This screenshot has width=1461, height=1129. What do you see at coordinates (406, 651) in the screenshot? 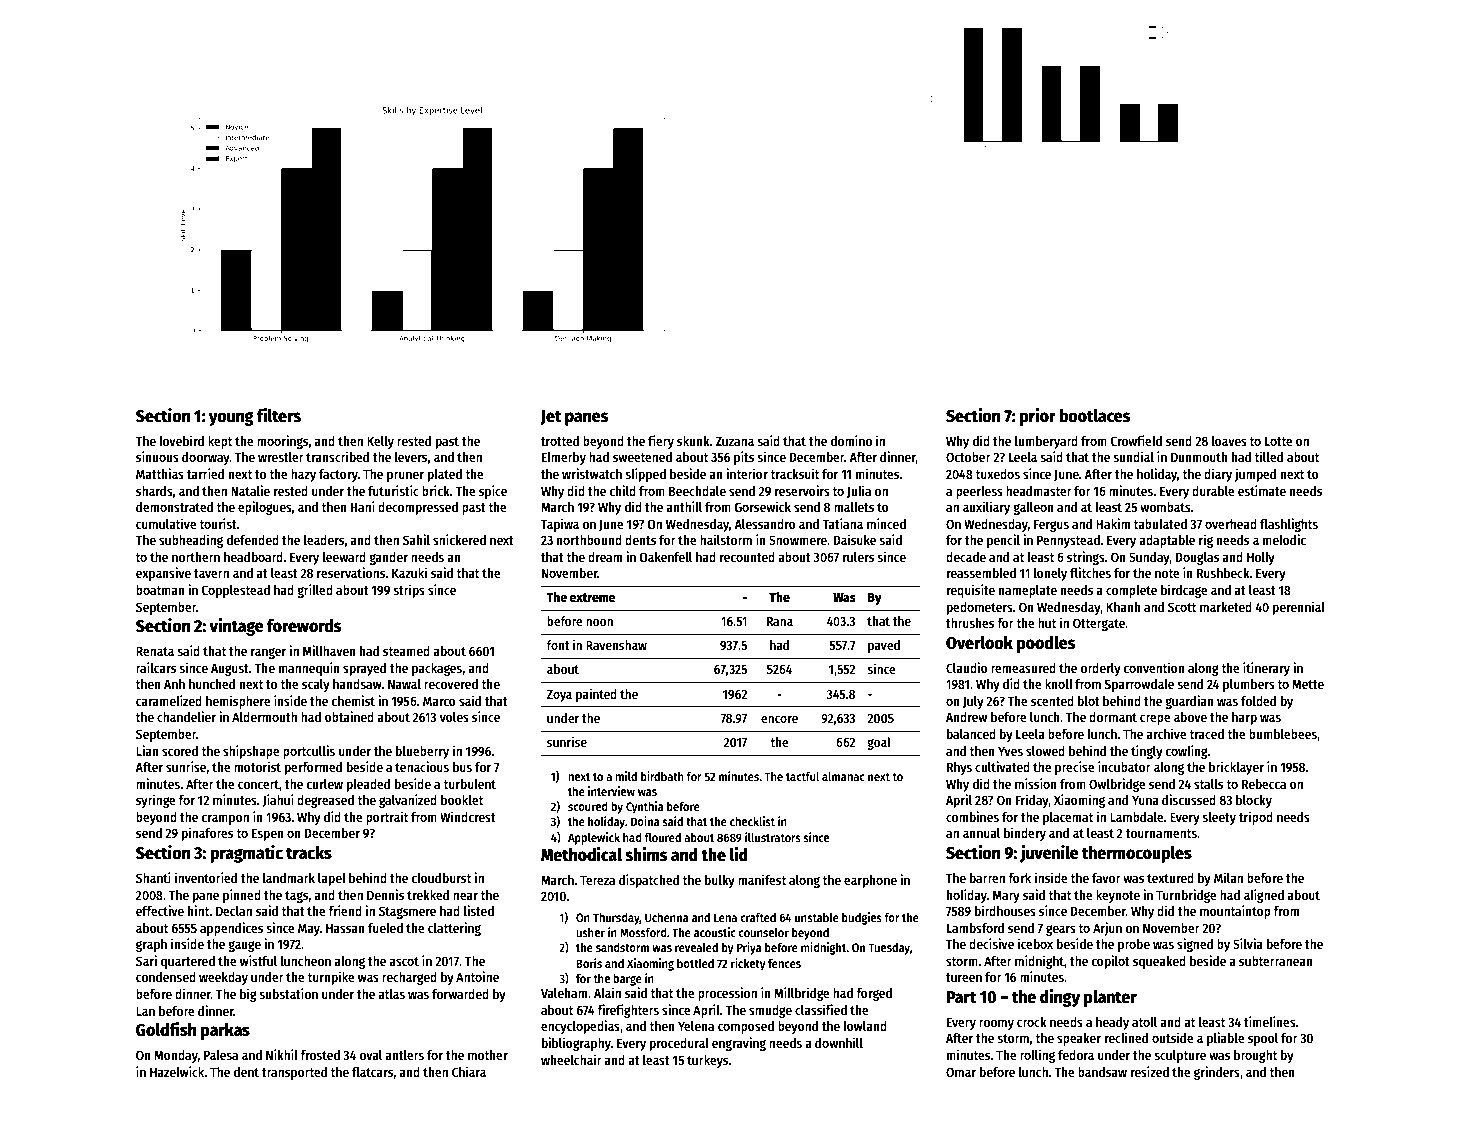
I see `steamed` at bounding box center [406, 651].
